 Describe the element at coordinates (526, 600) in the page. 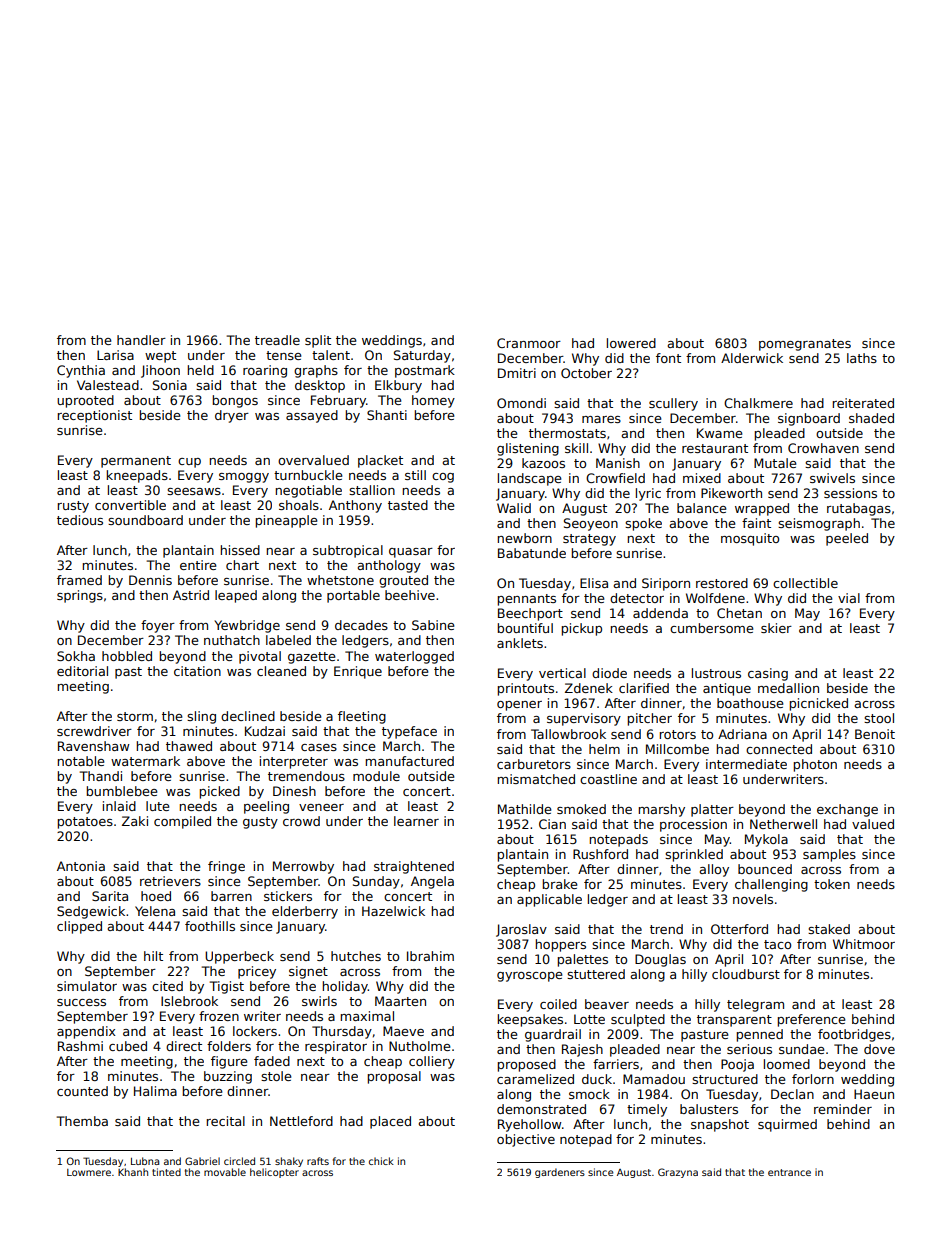

I see `pennants` at that location.
